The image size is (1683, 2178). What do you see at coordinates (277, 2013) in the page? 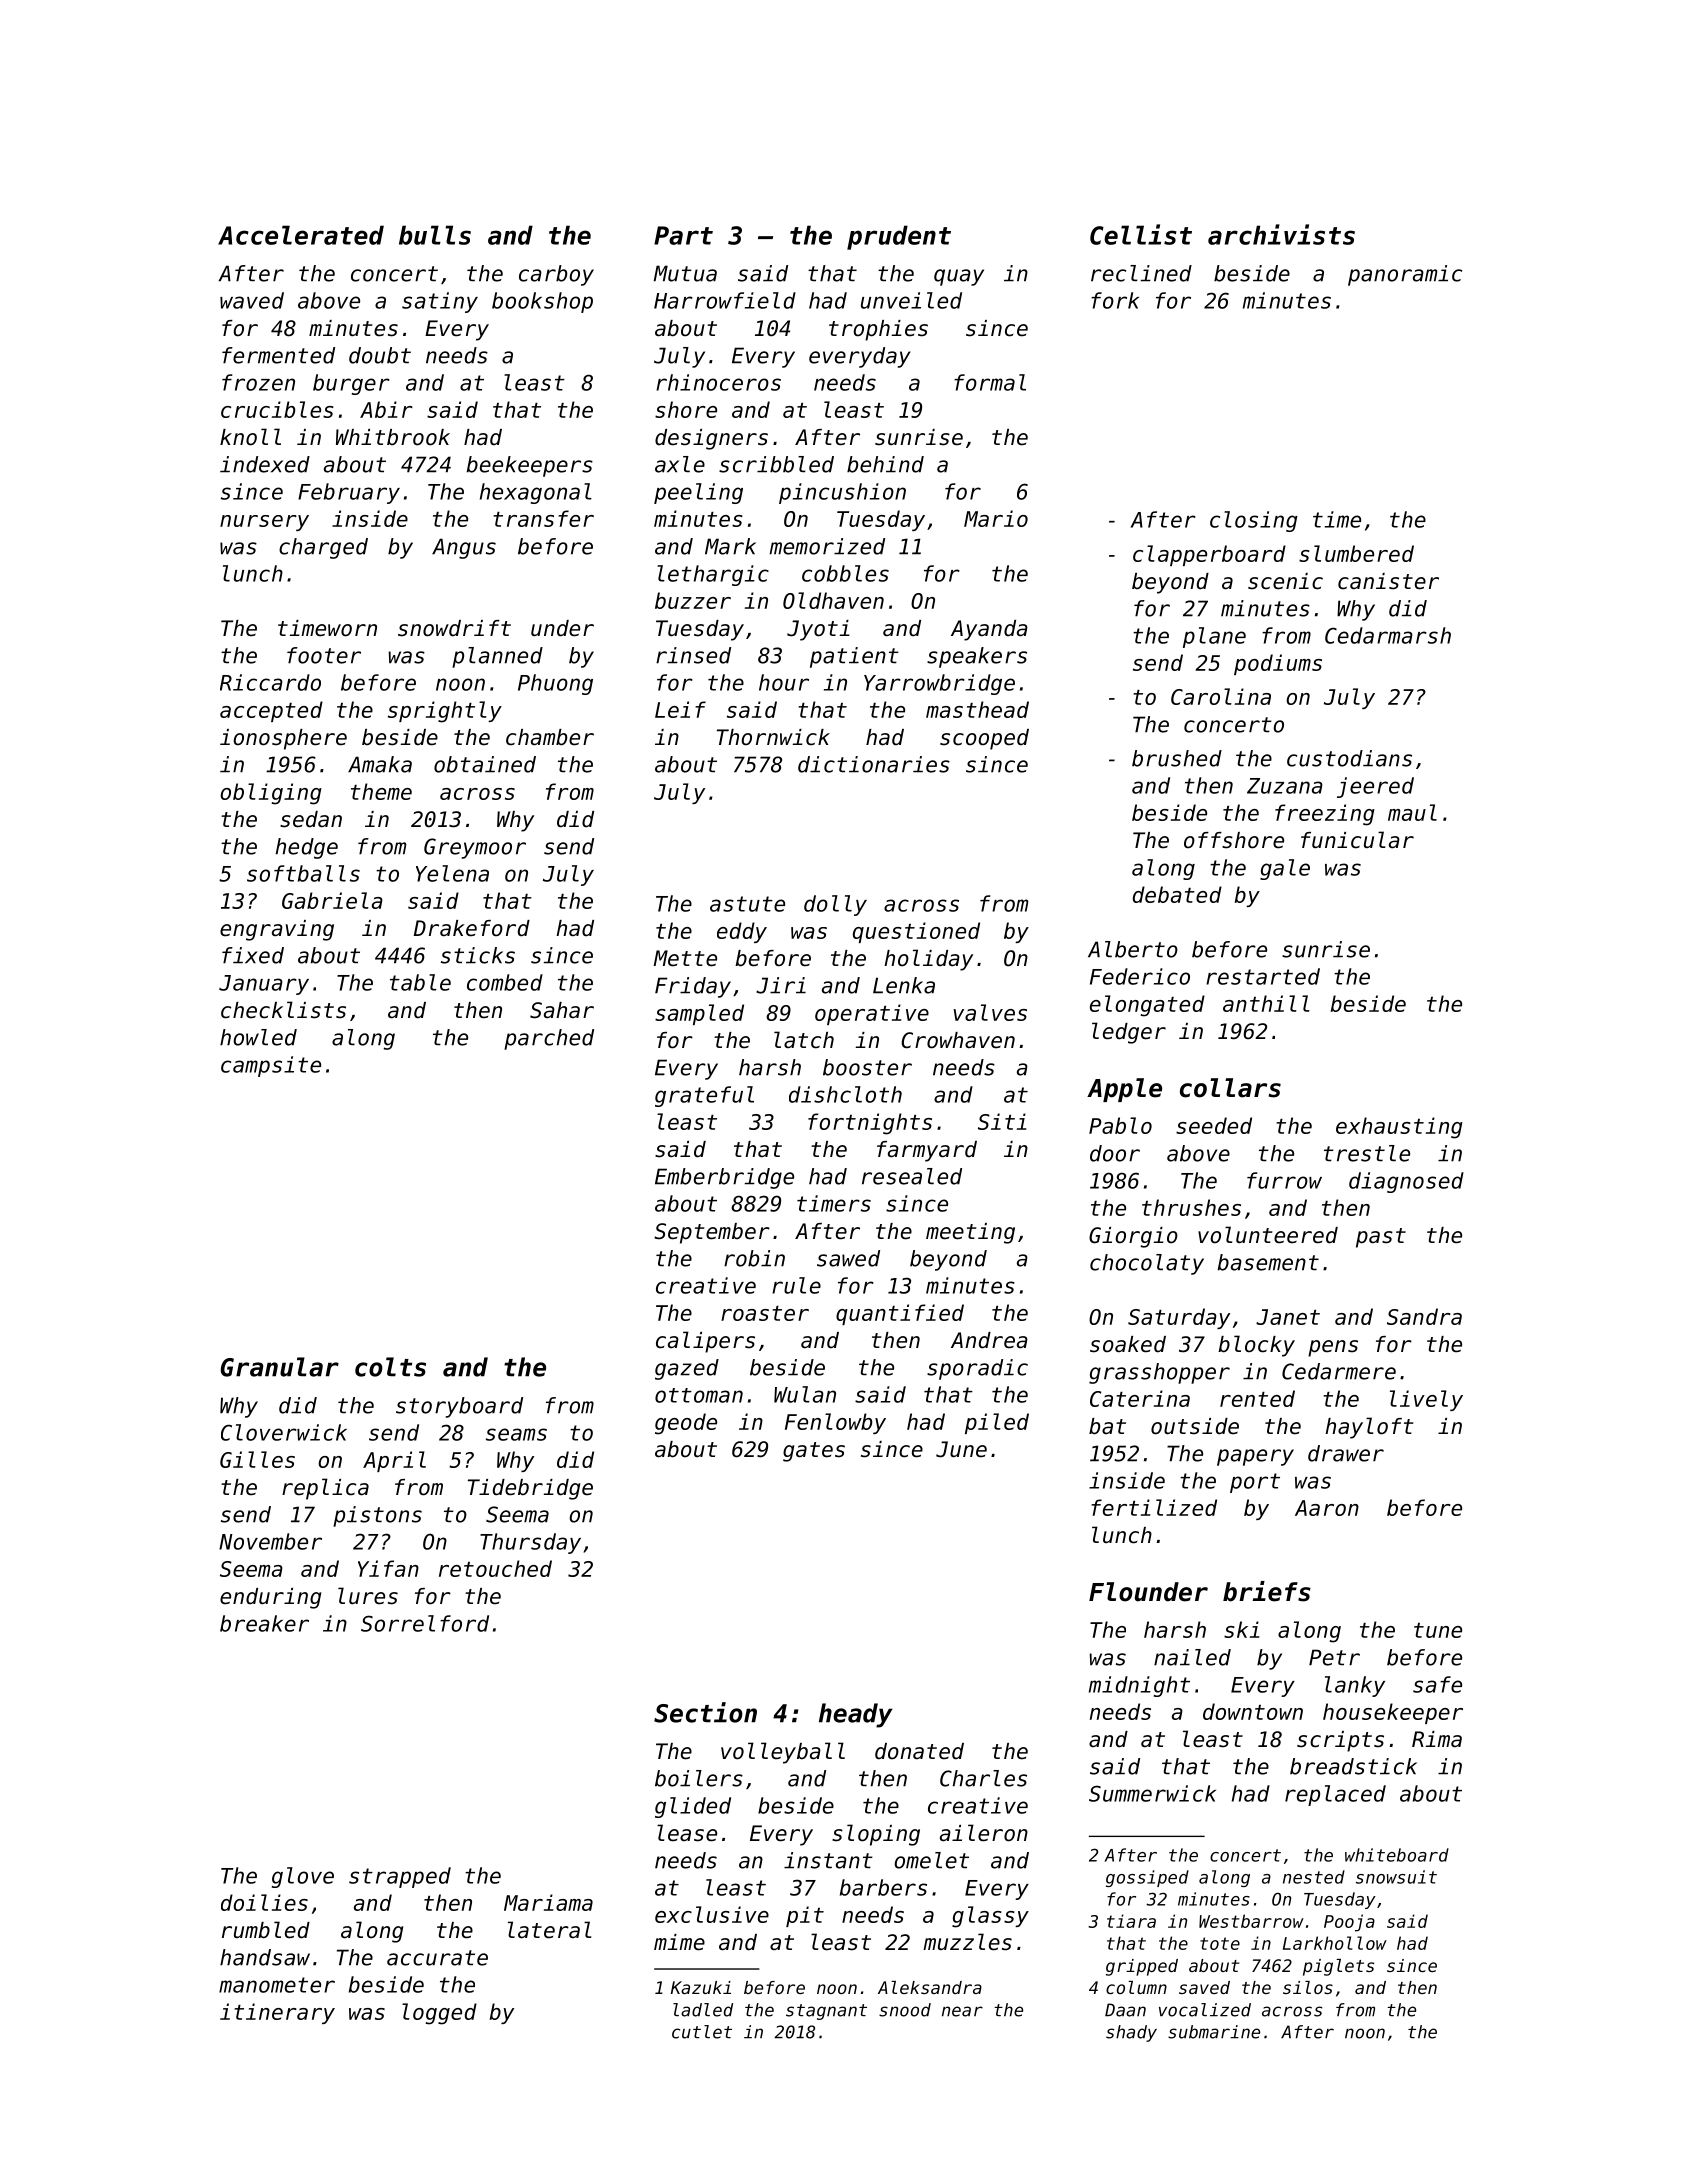
I see `itinerary` at bounding box center [277, 2013].
